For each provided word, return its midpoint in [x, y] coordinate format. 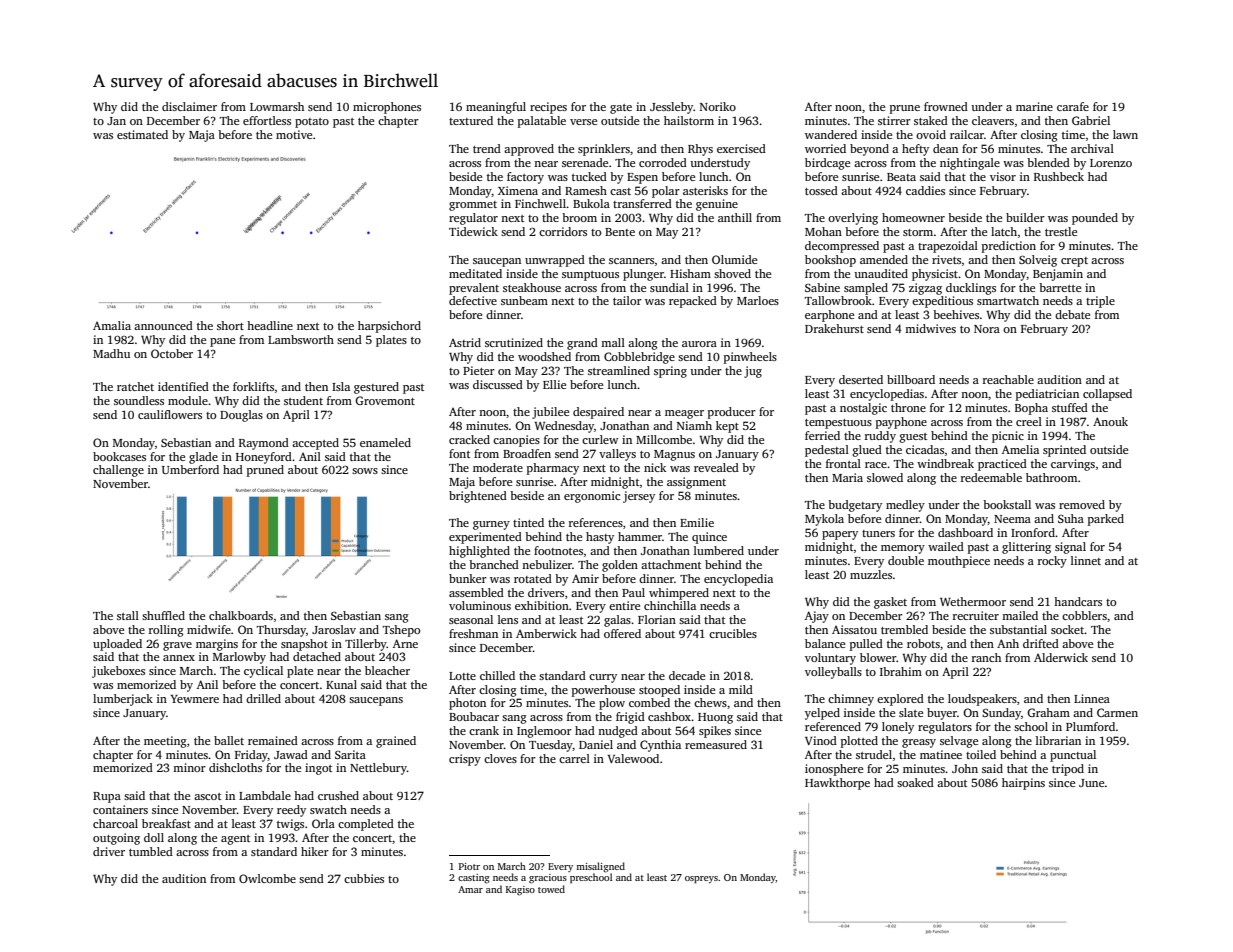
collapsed [1107, 395]
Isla [341, 386]
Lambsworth [301, 339]
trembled [904, 629]
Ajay [817, 617]
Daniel [596, 744]
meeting [165, 742]
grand [582, 344]
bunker [468, 578]
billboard [911, 379]
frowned [946, 106]
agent [235, 840]
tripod [1068, 770]
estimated [142, 134]
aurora [699, 344]
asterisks [705, 190]
